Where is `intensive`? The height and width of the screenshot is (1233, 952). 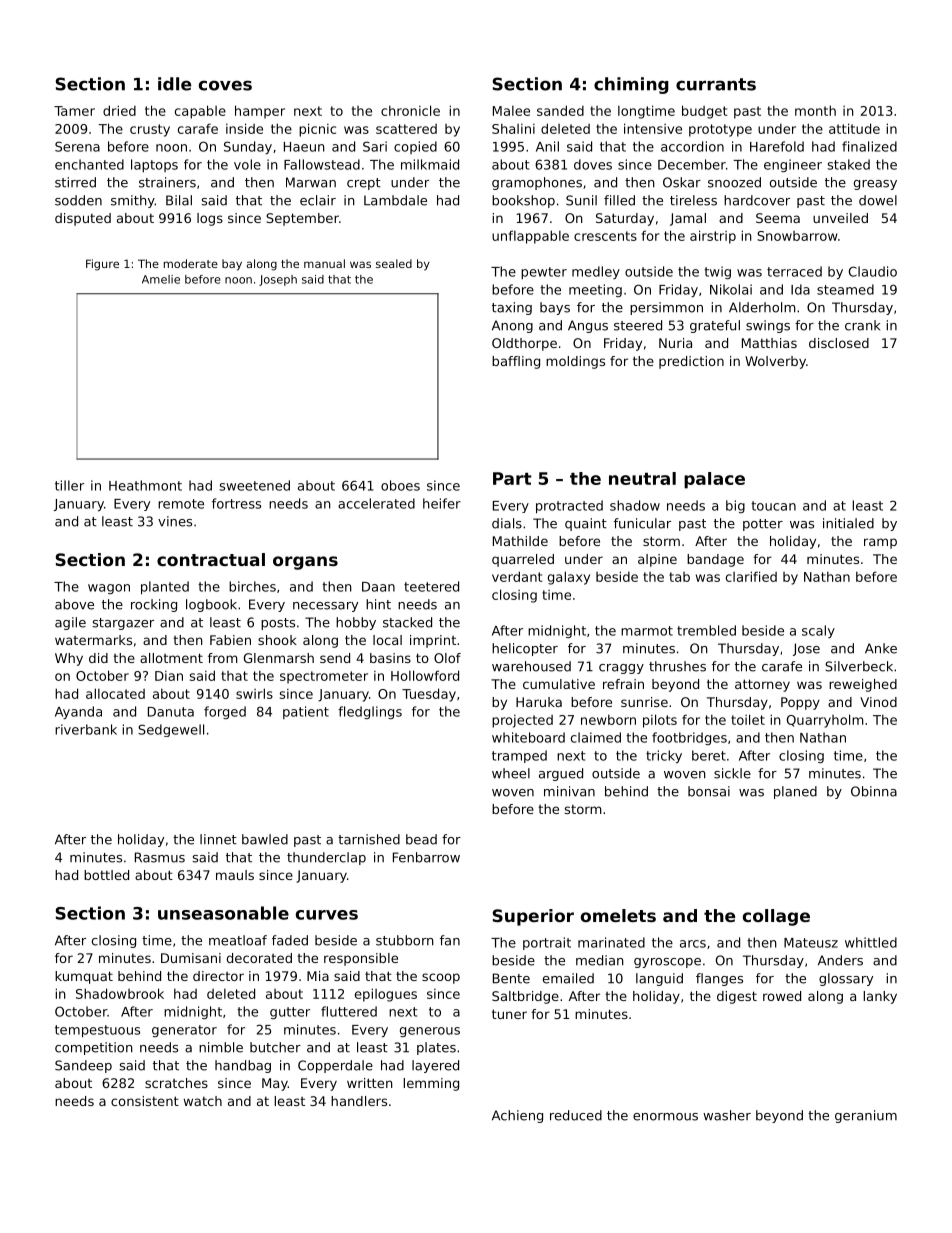 intensive is located at coordinates (653, 128).
